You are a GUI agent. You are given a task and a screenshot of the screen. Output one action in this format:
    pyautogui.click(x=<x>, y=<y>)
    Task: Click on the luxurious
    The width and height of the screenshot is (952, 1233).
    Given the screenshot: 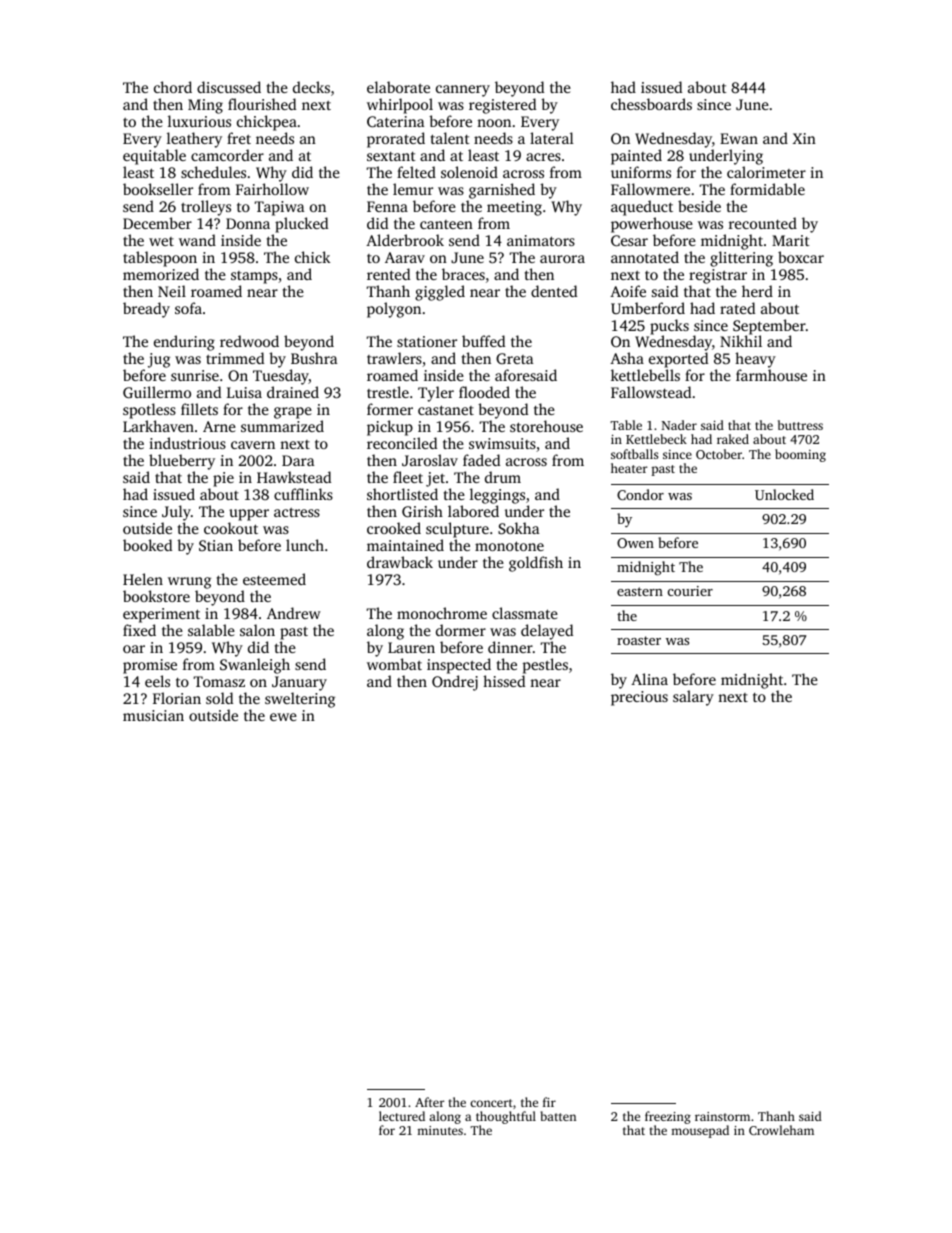 What is the action you would take?
    pyautogui.click(x=199, y=121)
